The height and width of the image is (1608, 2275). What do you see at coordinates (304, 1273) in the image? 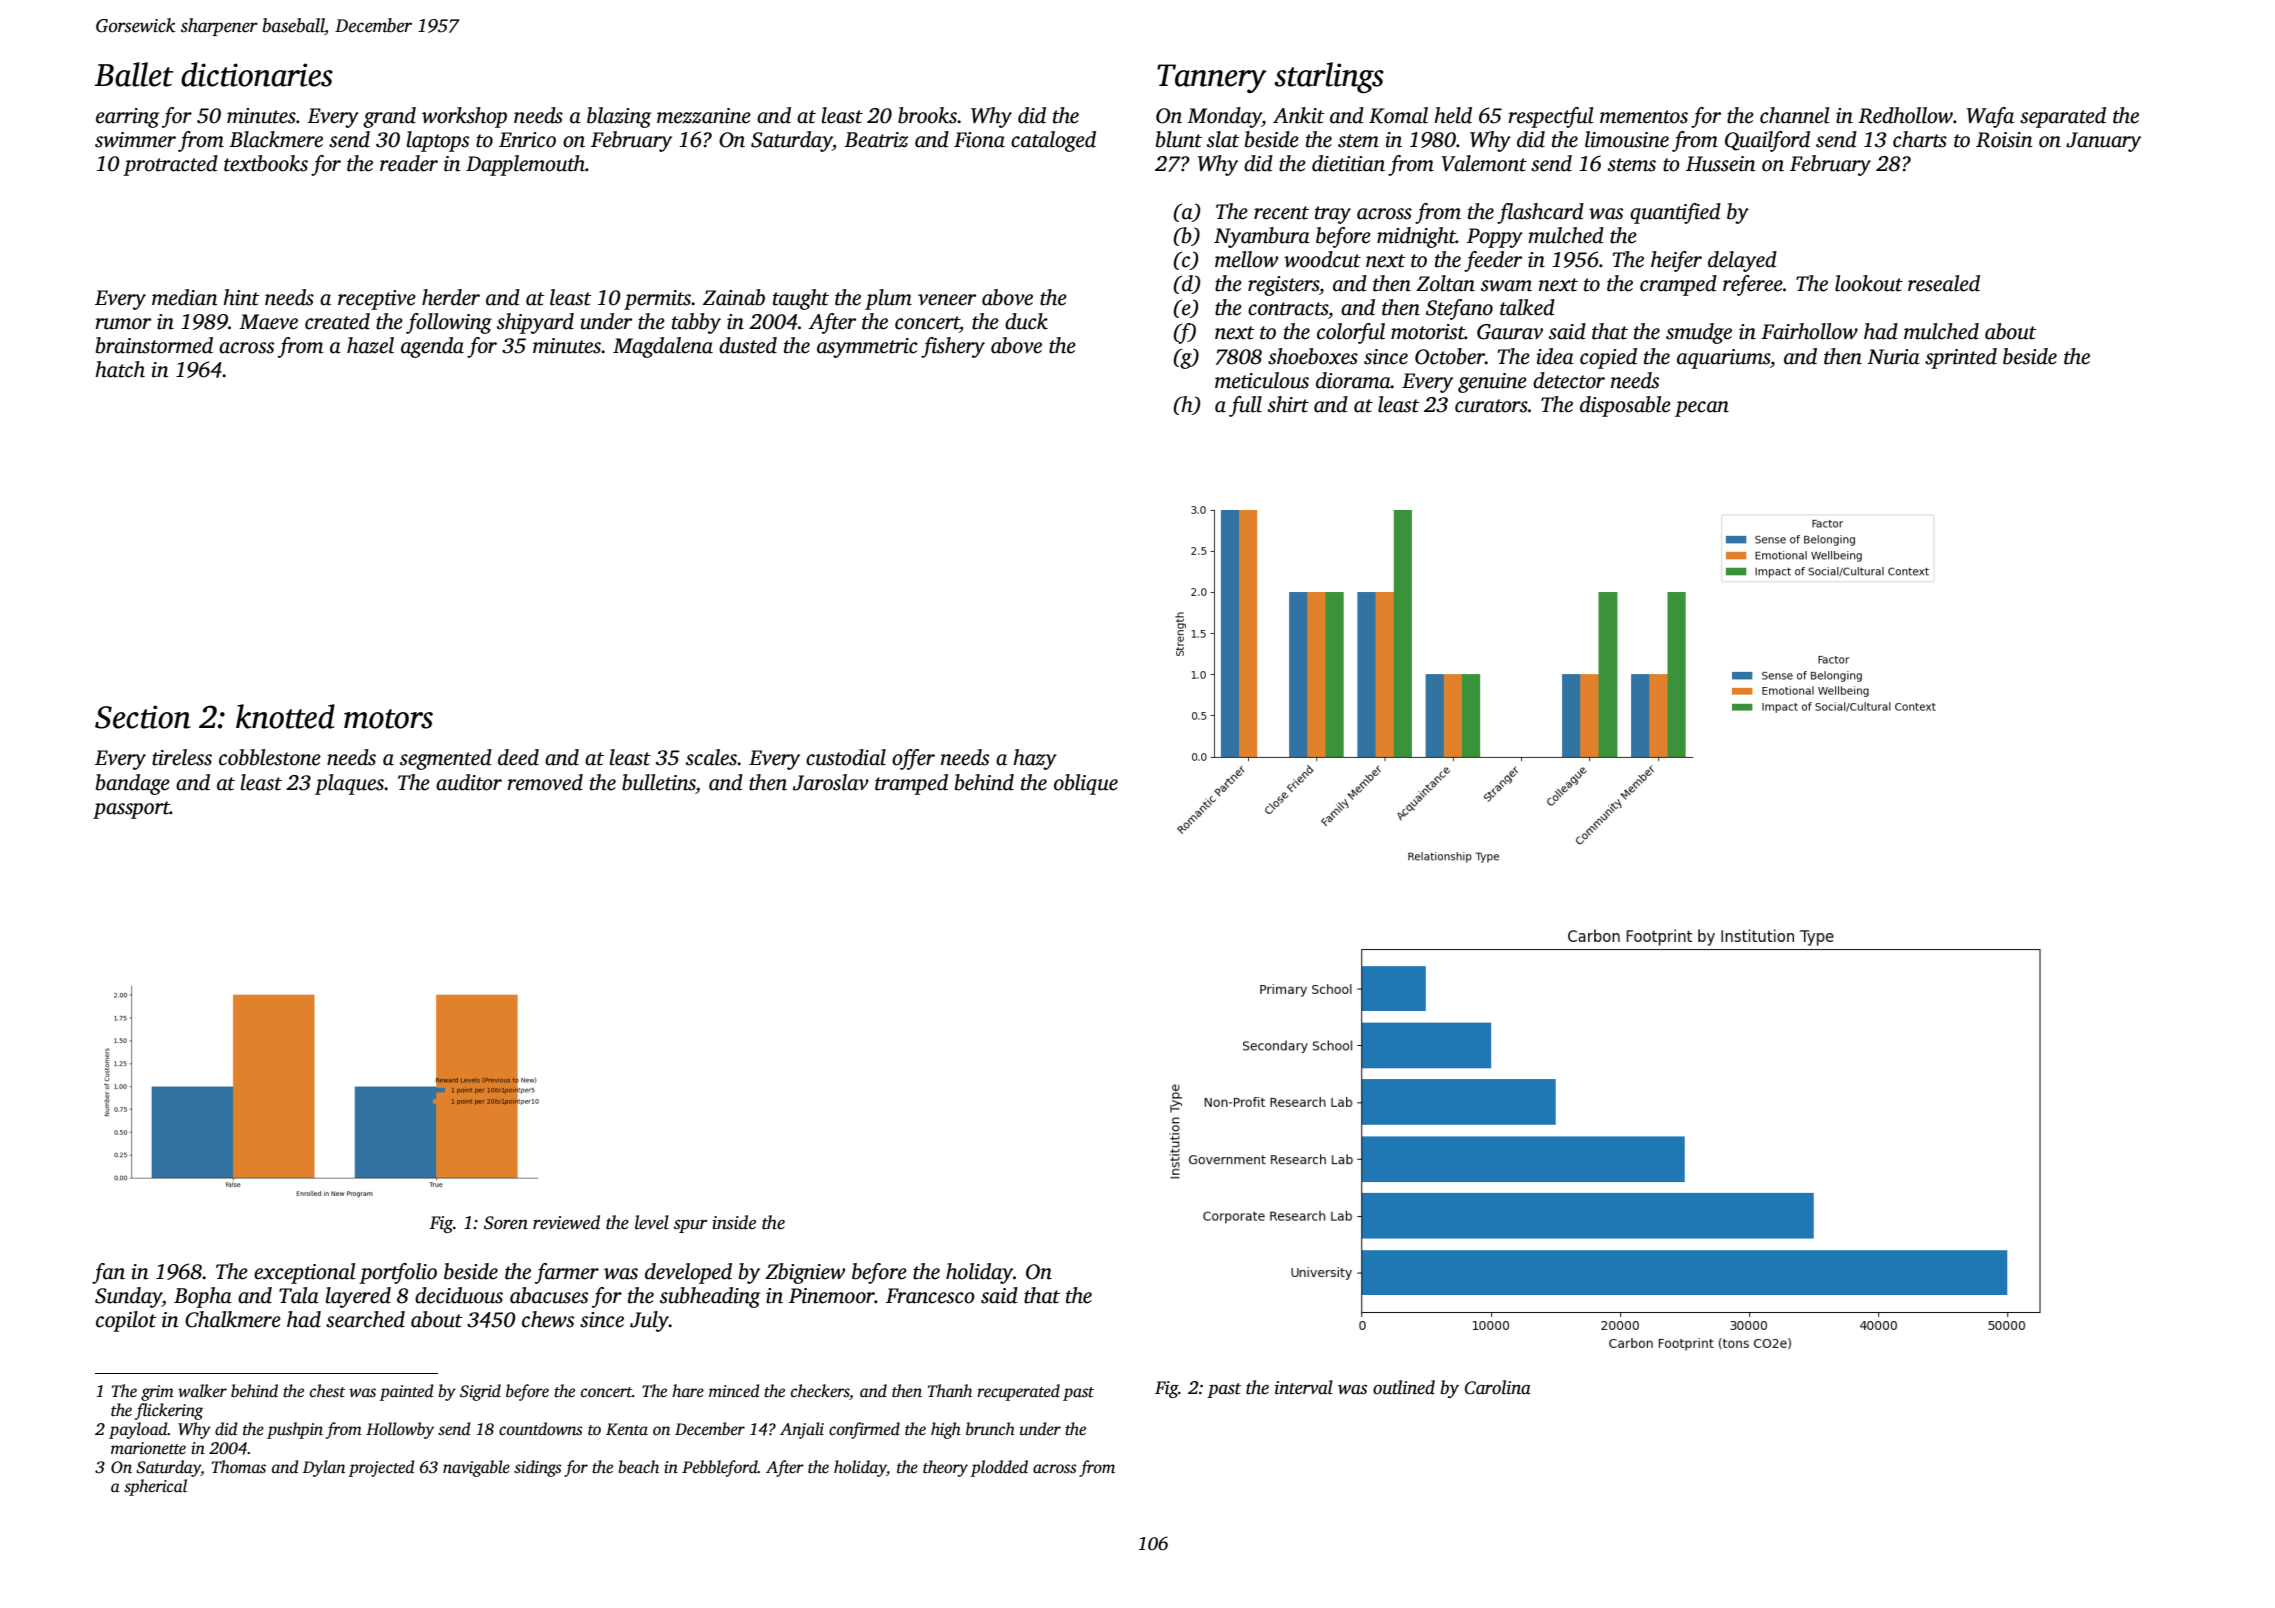
I see `exceptional` at bounding box center [304, 1273].
